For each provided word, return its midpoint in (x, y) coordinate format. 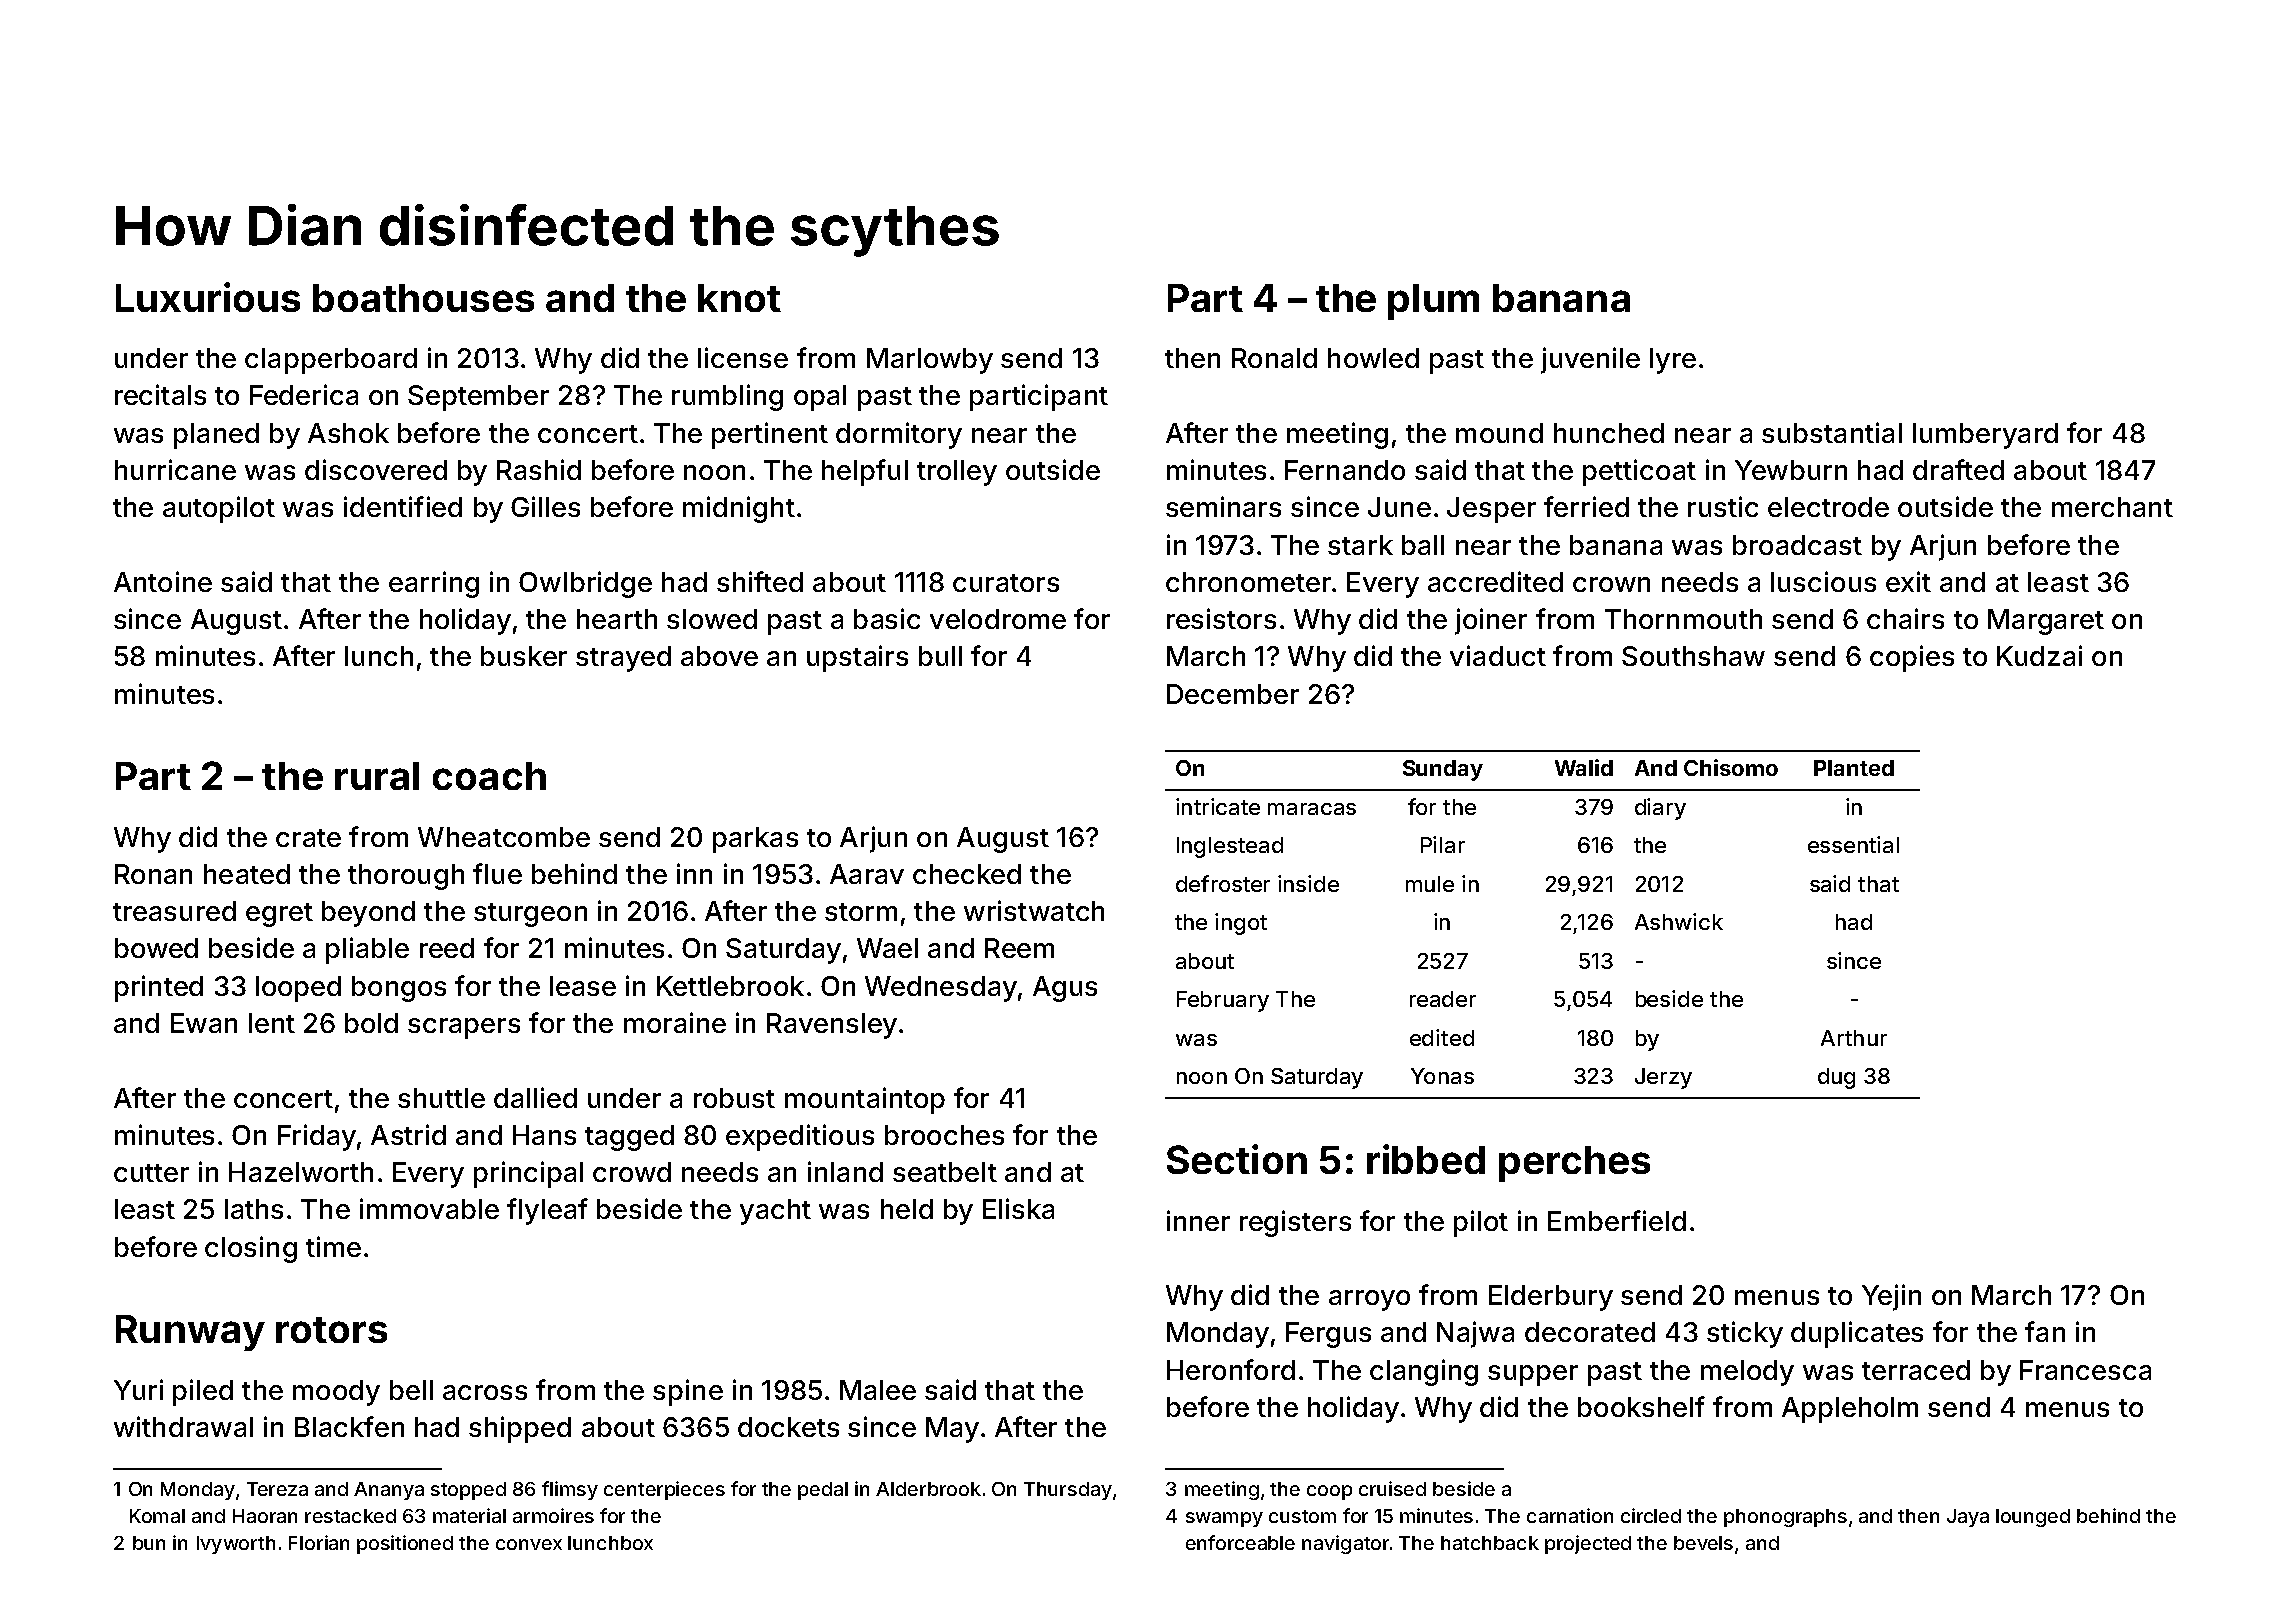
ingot (1241, 924)
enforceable (1240, 1542)
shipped (520, 1429)
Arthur (1854, 1038)
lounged (2033, 1518)
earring (434, 584)
